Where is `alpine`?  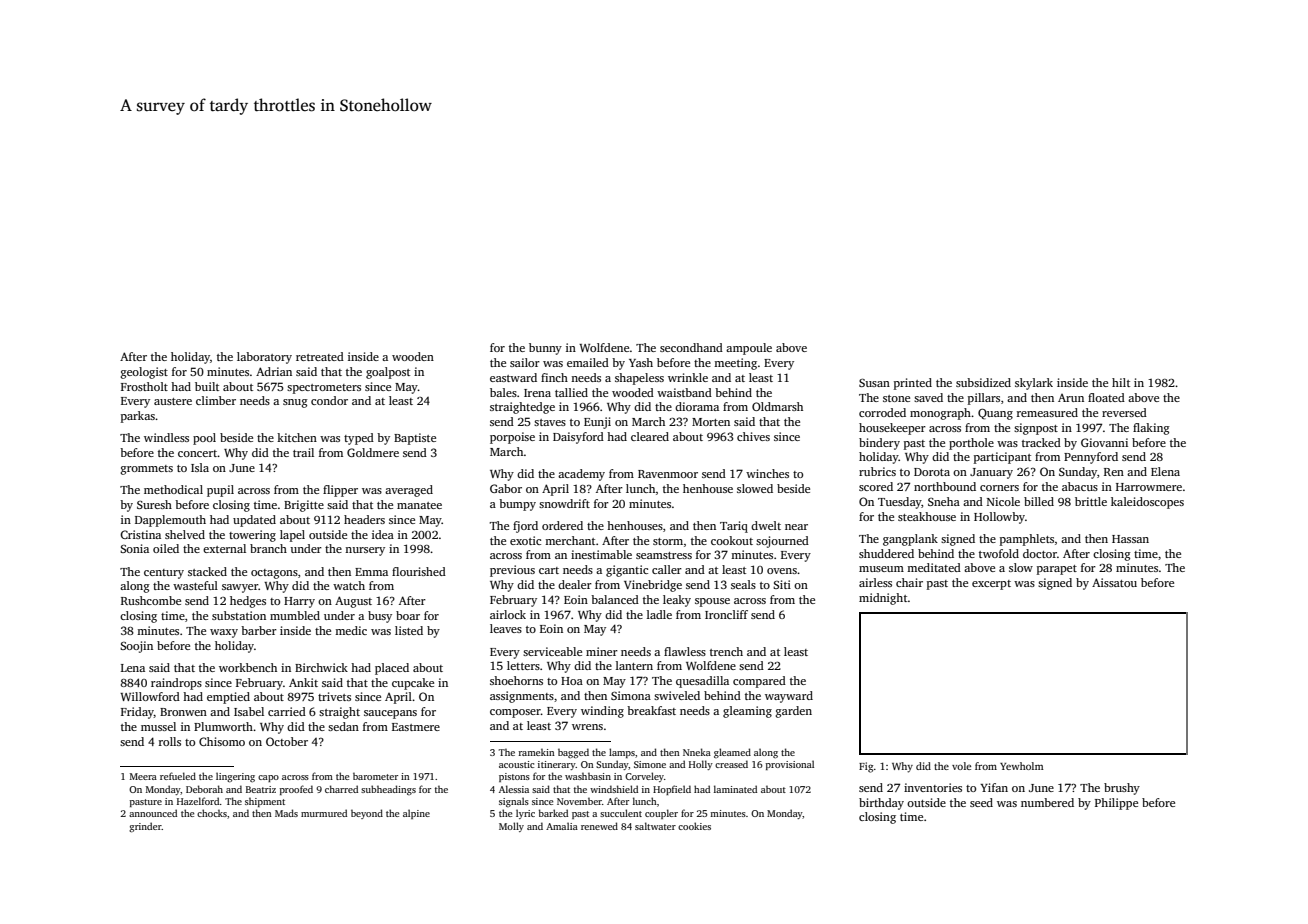 alpine is located at coordinates (416, 814).
